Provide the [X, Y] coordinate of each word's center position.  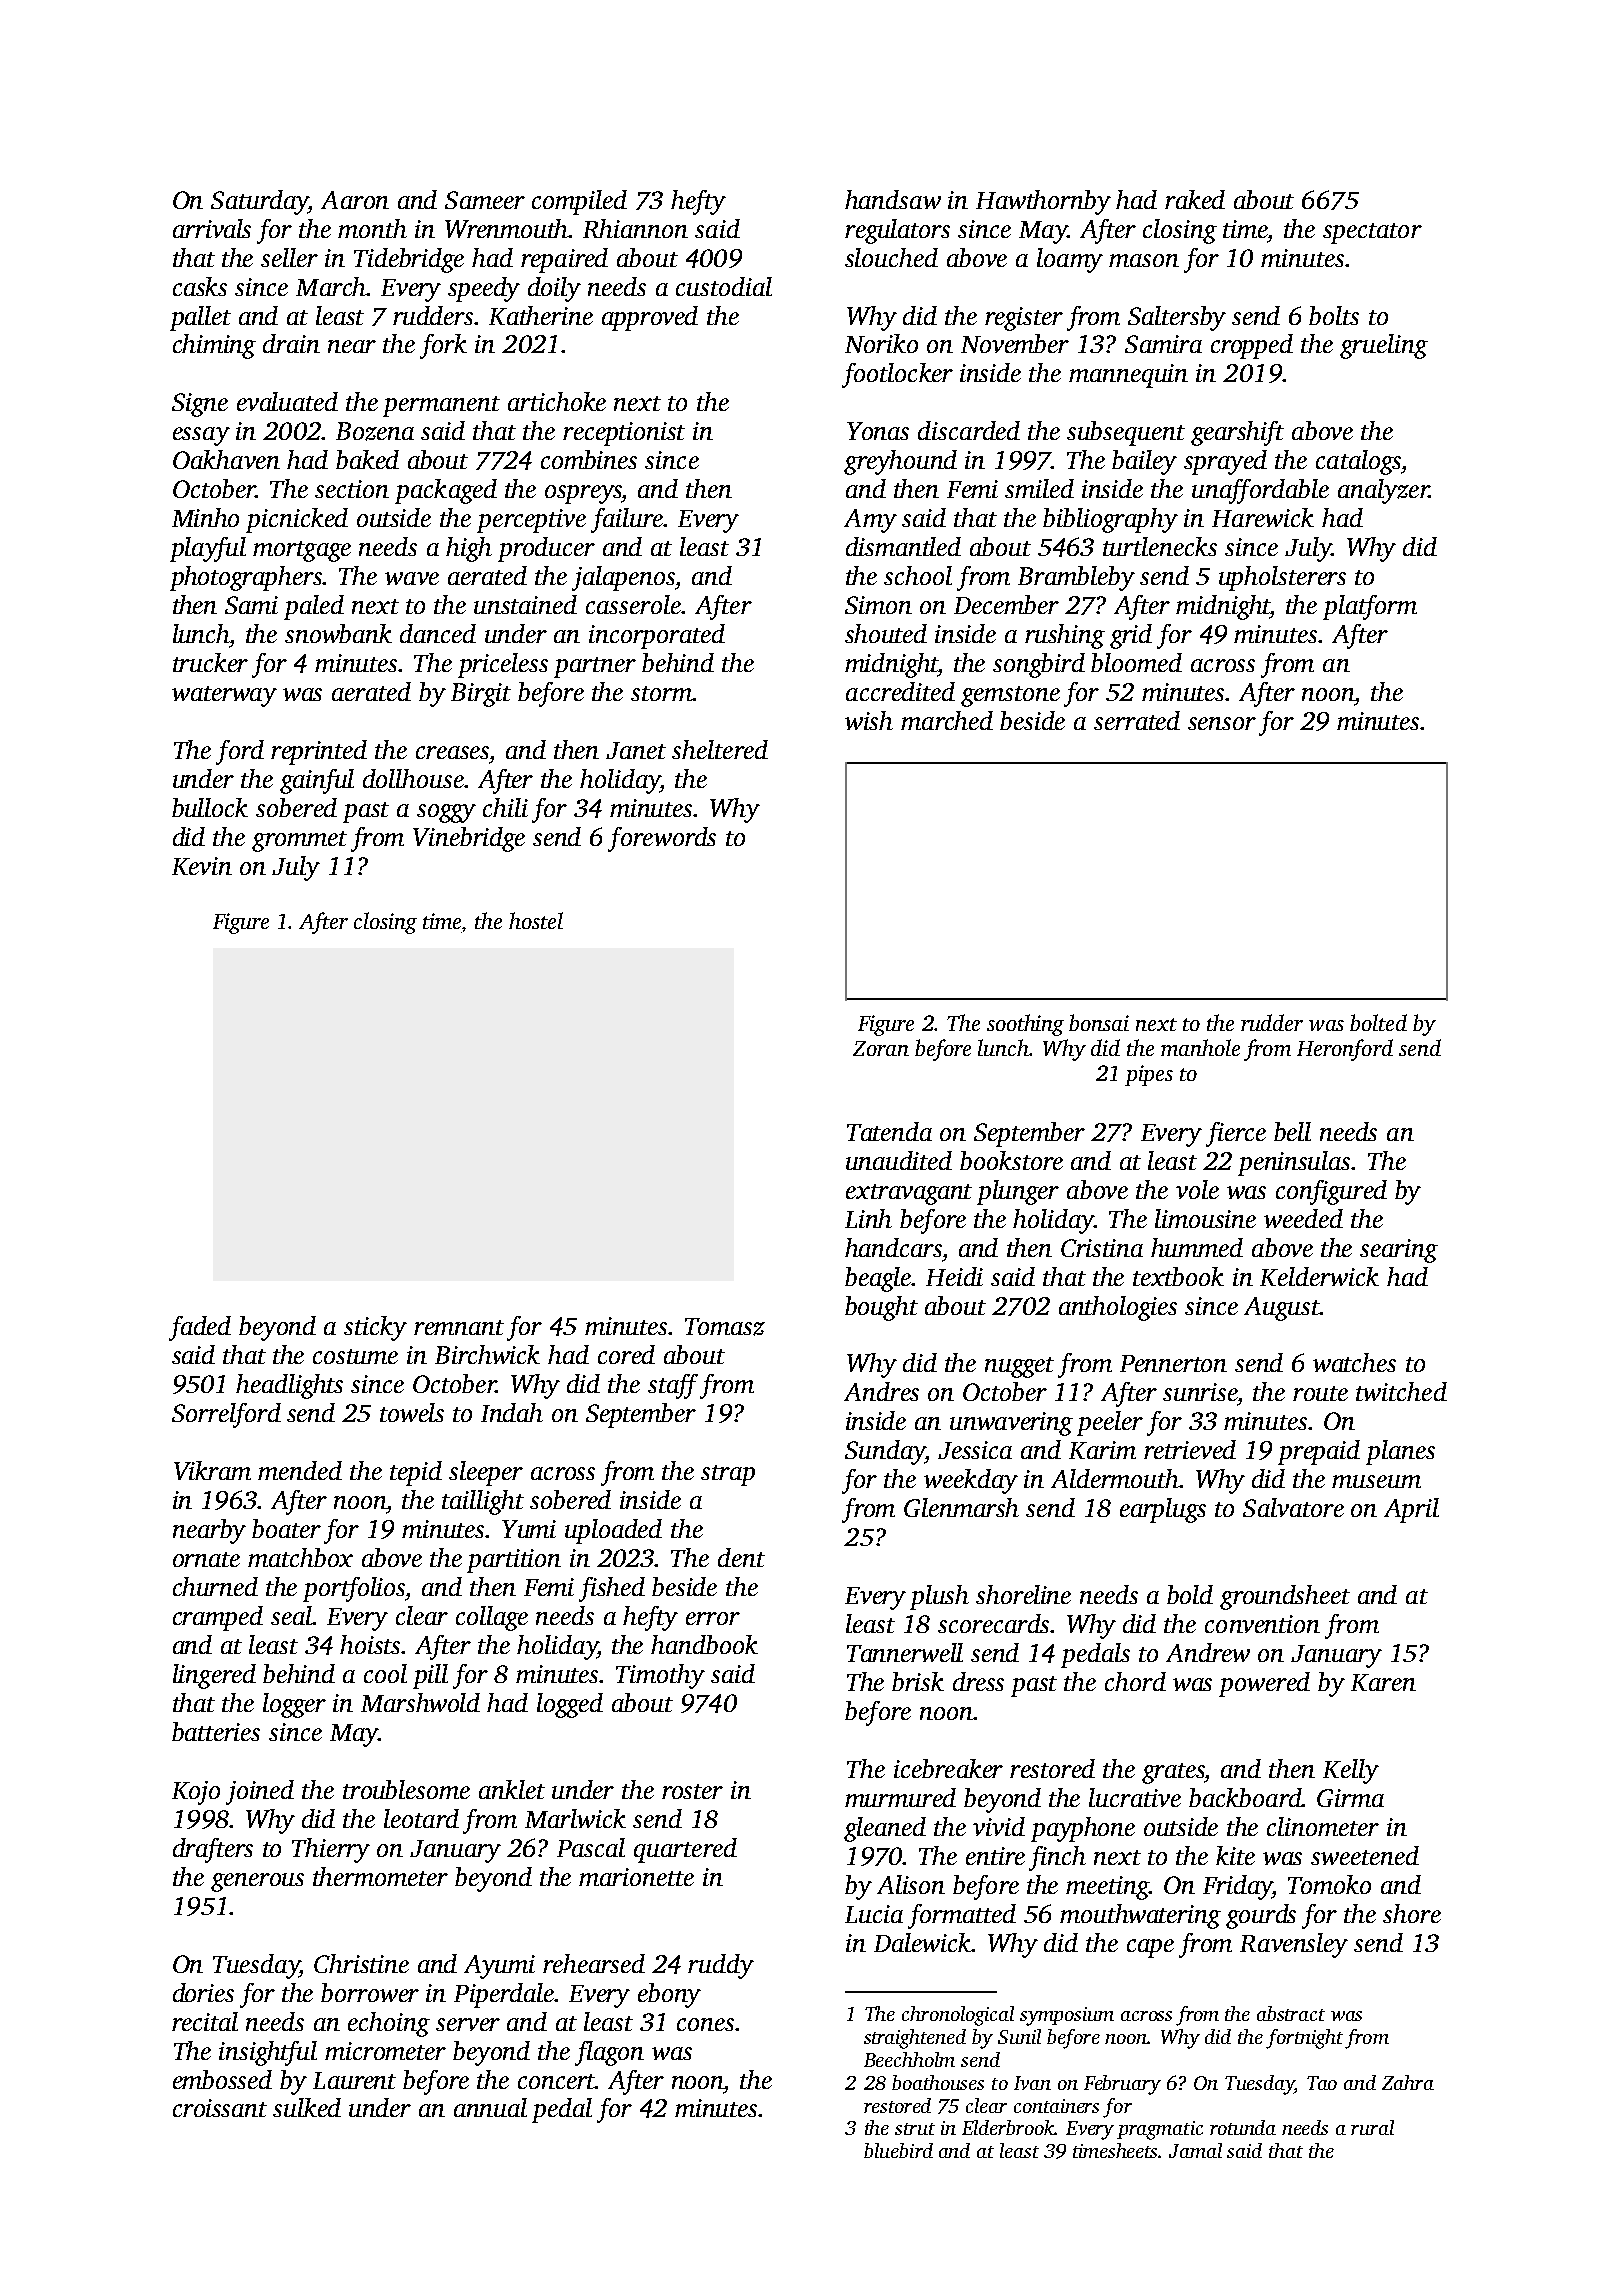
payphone [1083, 1829]
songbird [1039, 665]
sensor [1222, 723]
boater [286, 1528]
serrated [1137, 720]
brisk [918, 1681]
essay [201, 436]
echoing [389, 2024]
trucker [210, 662]
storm [661, 693]
